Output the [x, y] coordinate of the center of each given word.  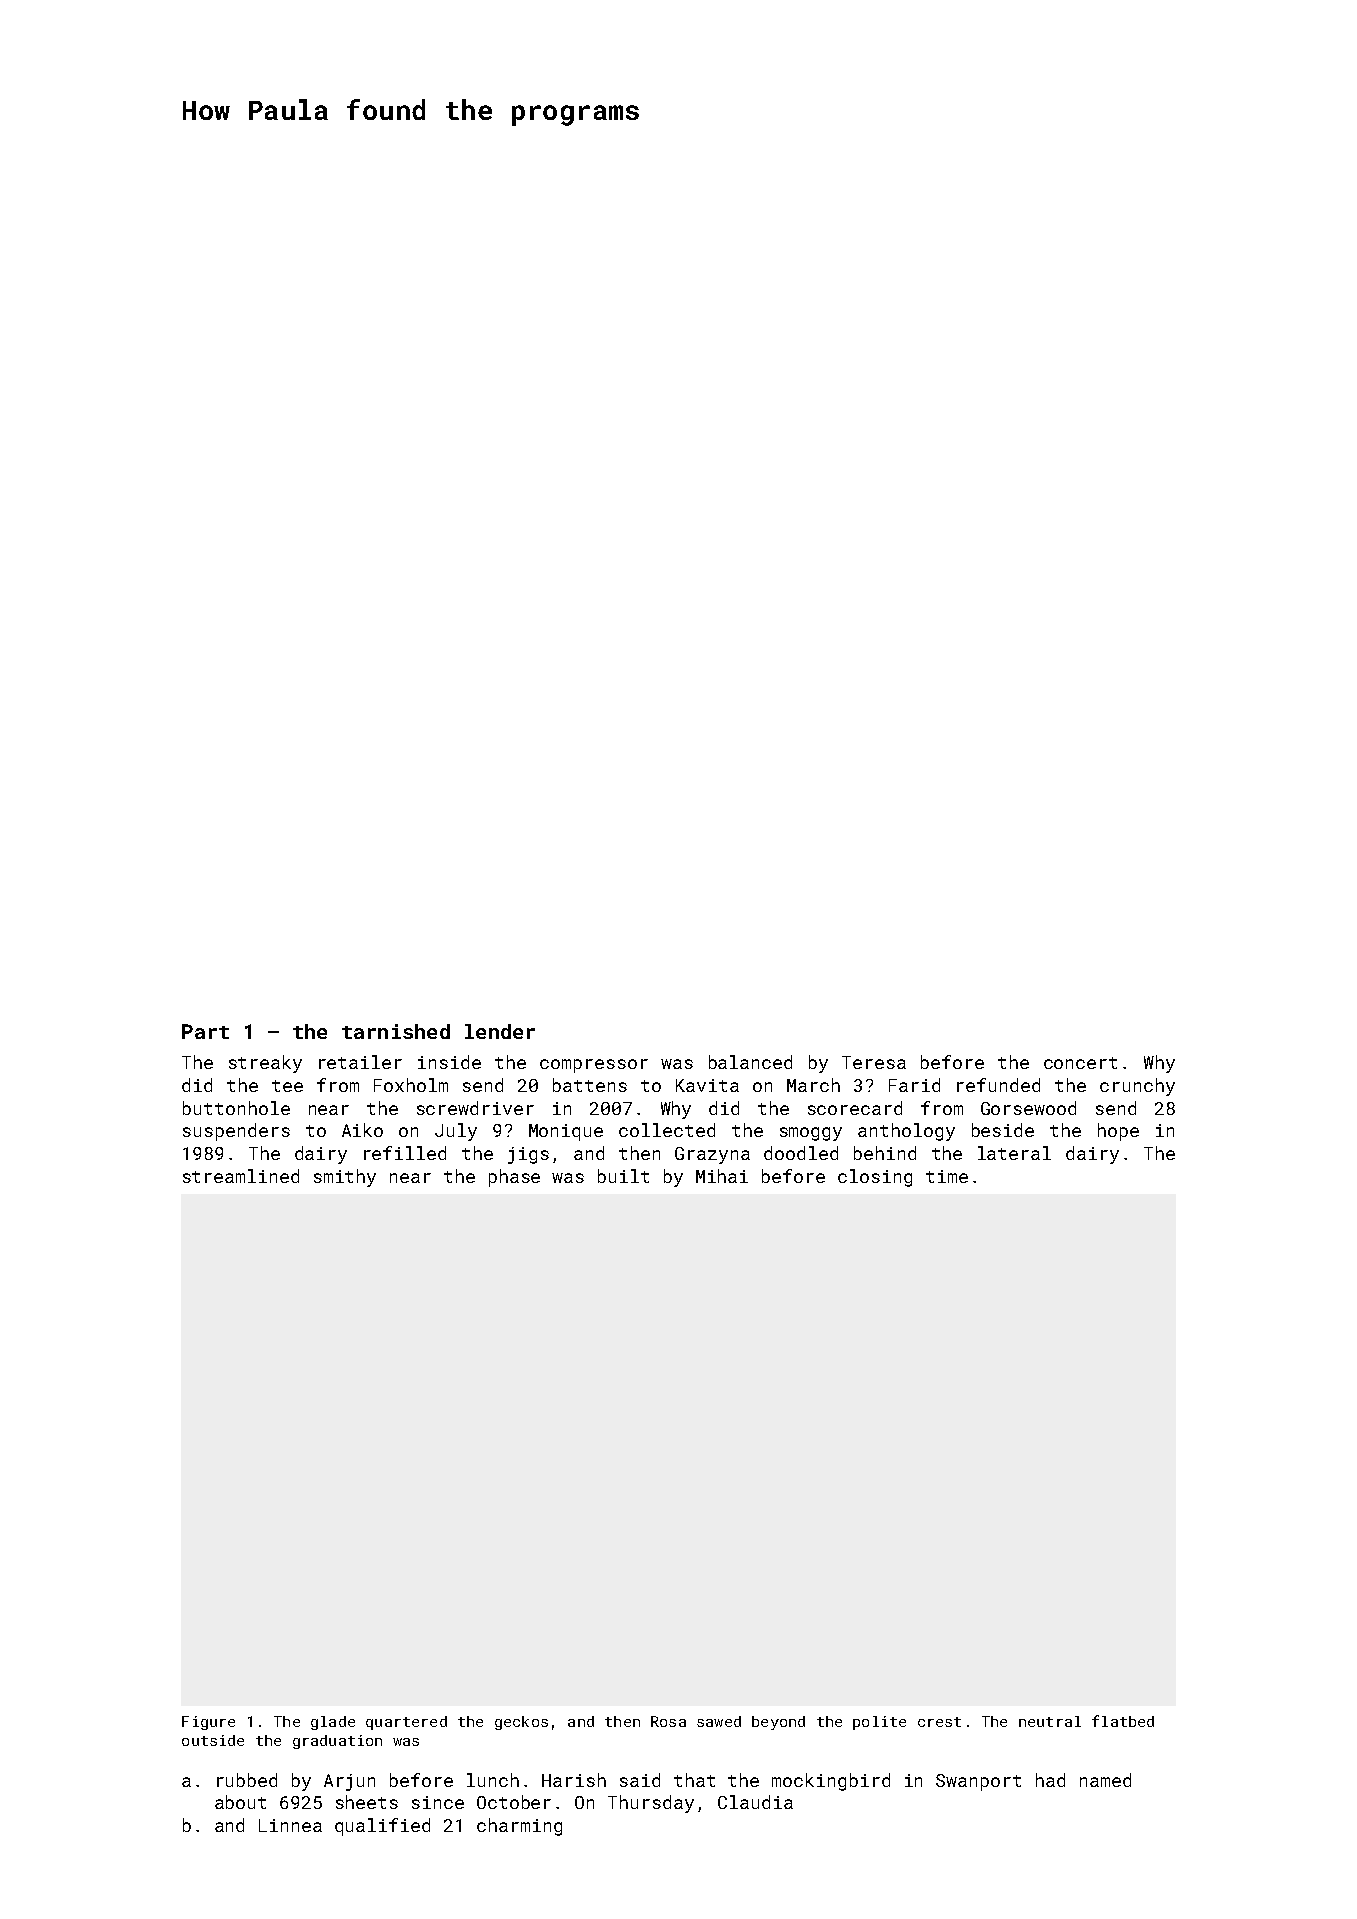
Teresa [874, 1062]
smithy [345, 1178]
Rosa [668, 1721]
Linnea [290, 1825]
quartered [406, 1723]
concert [1080, 1063]
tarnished [396, 1031]
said [640, 1780]
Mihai [722, 1176]
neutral [1050, 1721]
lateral [1014, 1153]
